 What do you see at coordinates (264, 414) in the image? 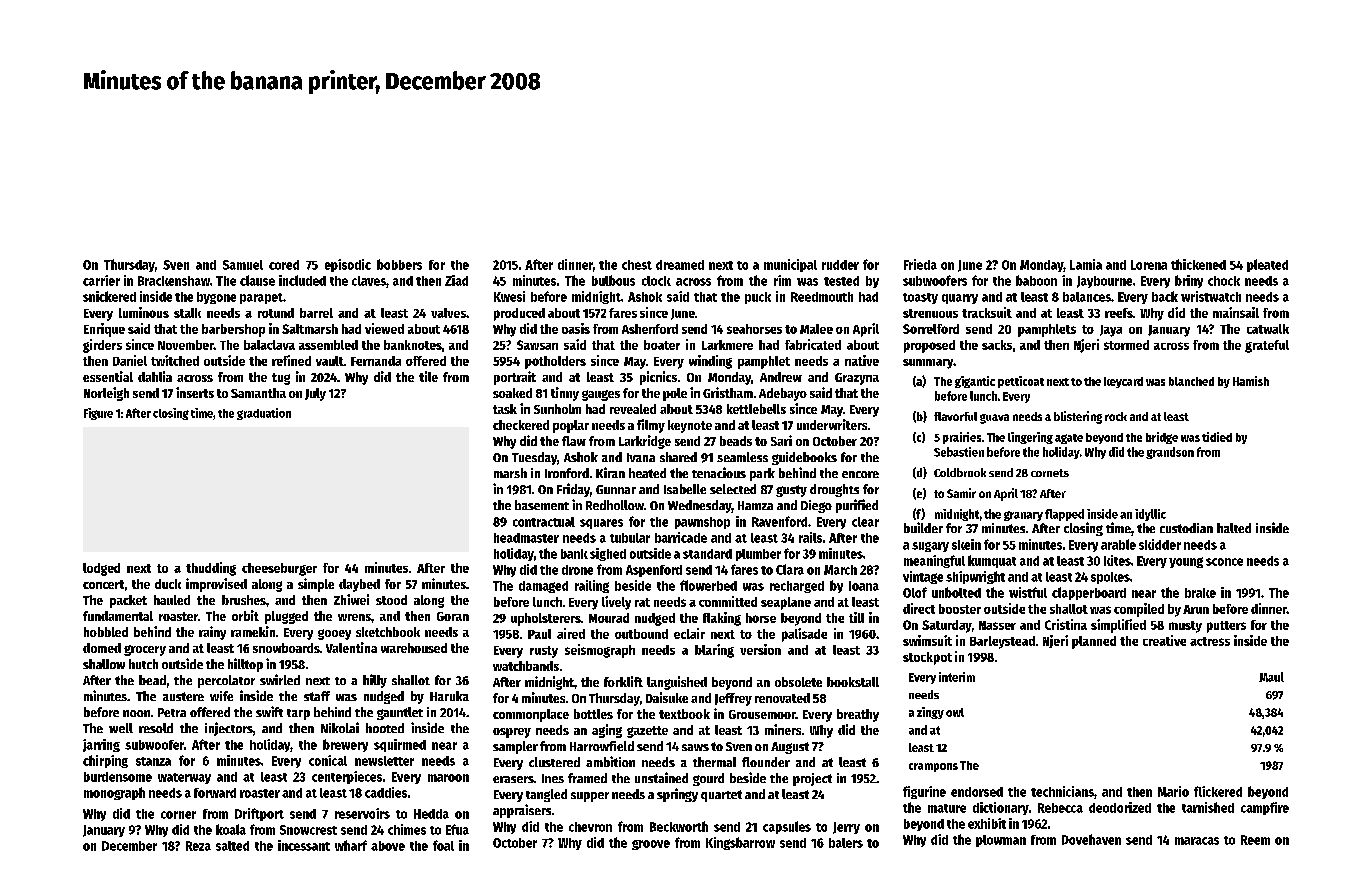
I see `graduation` at bounding box center [264, 414].
